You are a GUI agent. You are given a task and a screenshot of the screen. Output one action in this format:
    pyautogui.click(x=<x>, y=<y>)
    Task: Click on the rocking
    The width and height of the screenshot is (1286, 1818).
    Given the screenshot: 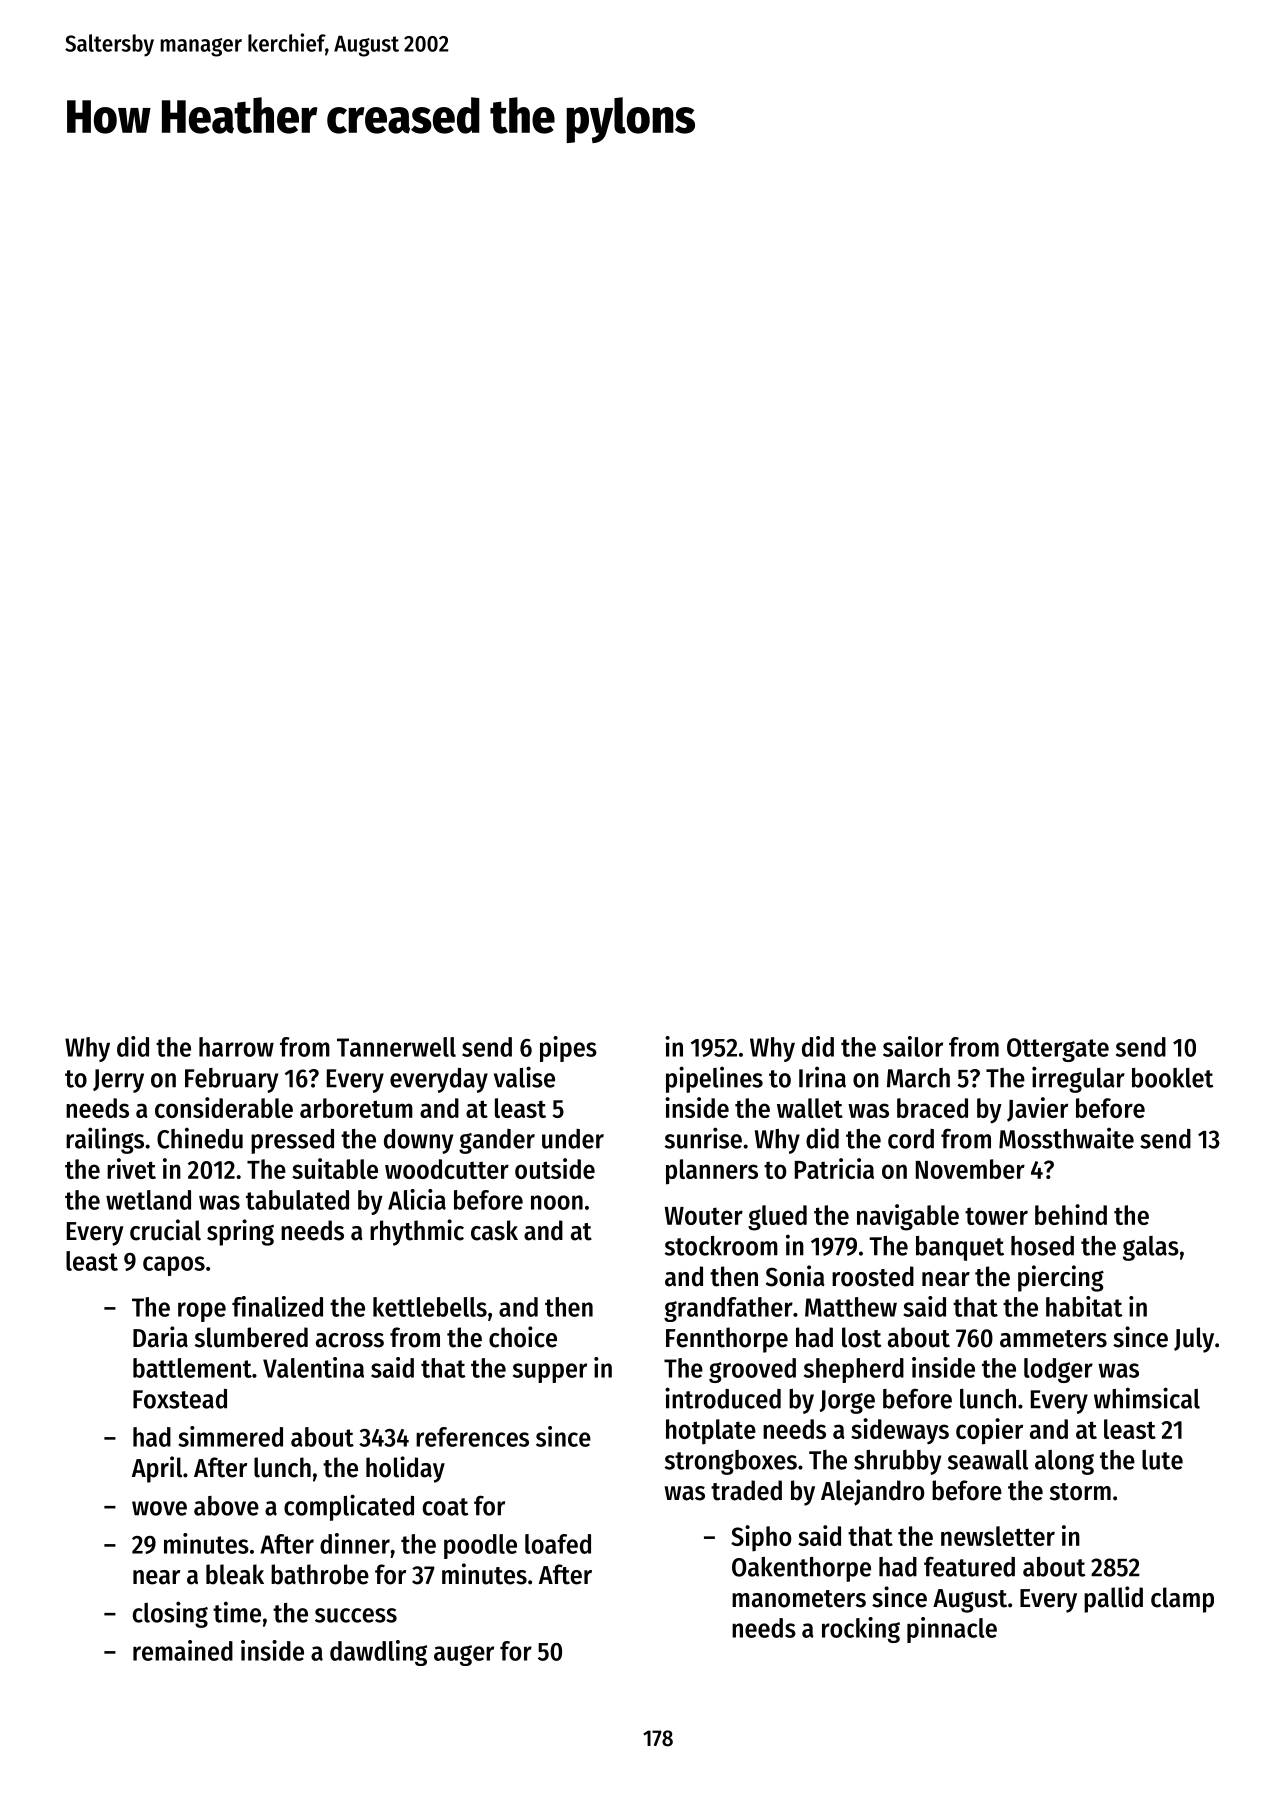 What is the action you would take?
    pyautogui.click(x=861, y=1630)
